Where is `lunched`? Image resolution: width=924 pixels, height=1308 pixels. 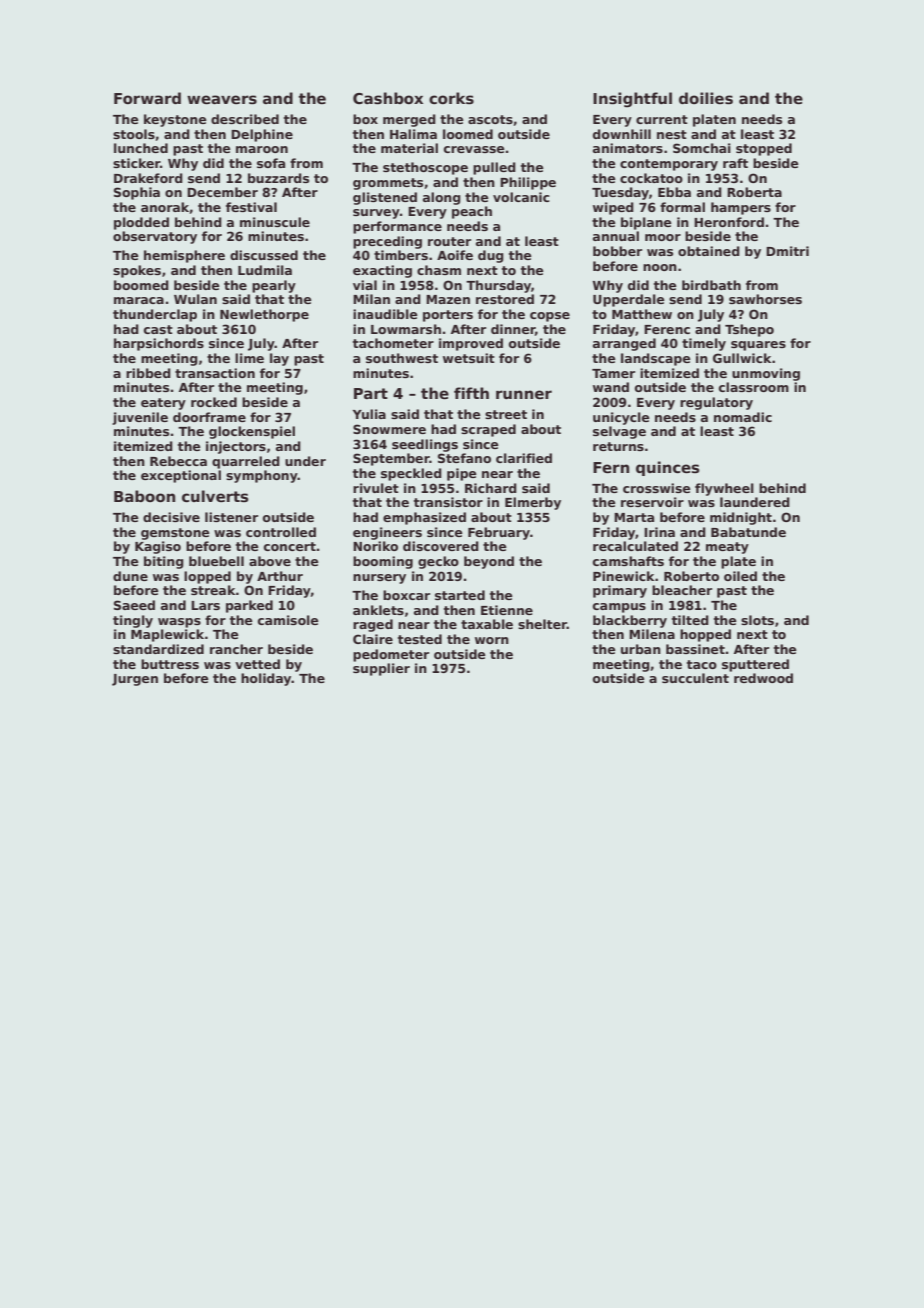
lunched is located at coordinates (141, 148).
